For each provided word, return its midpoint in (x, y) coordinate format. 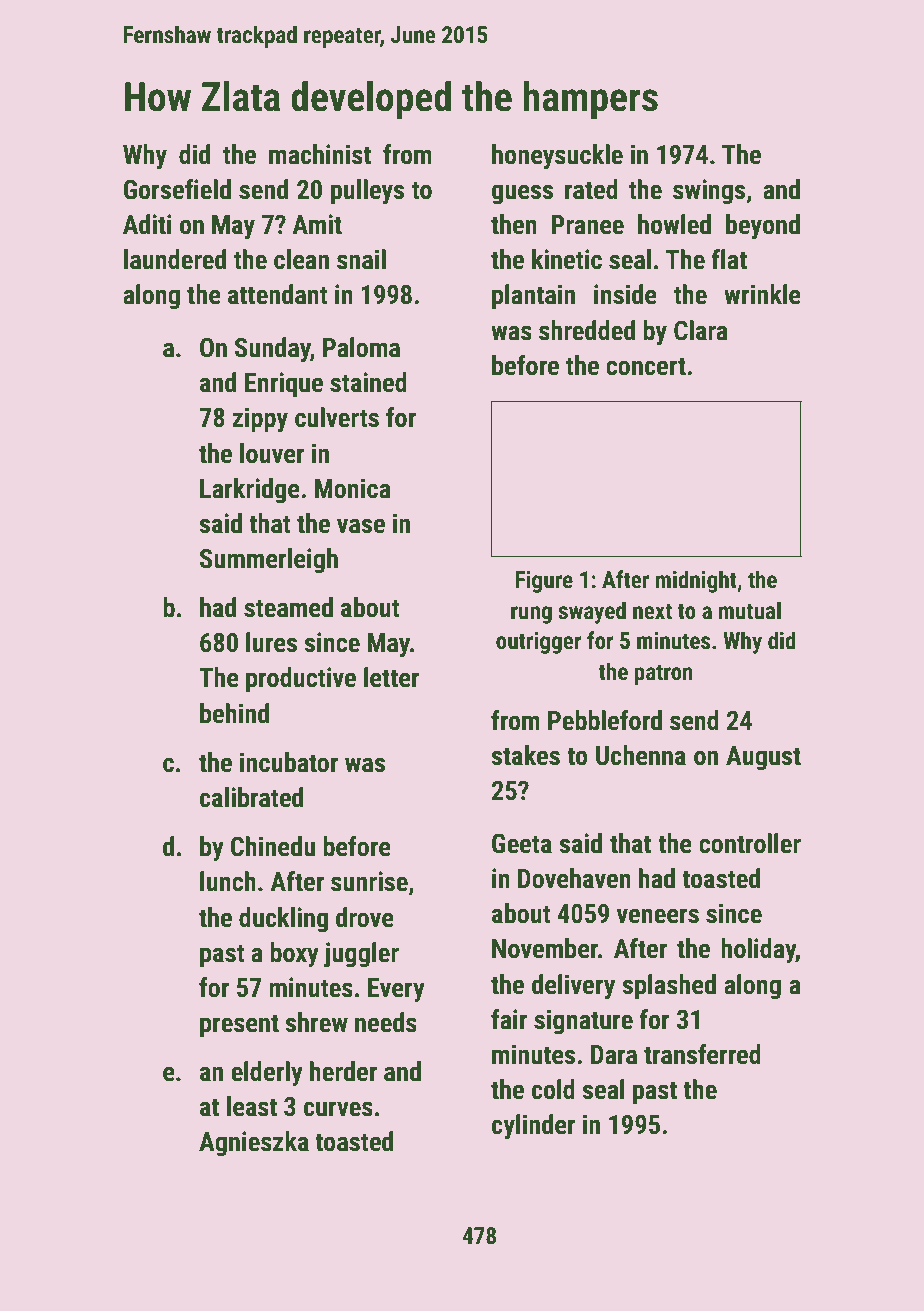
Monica (353, 488)
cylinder (534, 1127)
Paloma (361, 347)
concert (646, 366)
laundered (175, 259)
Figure (544, 582)
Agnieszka (254, 1144)
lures (271, 642)
